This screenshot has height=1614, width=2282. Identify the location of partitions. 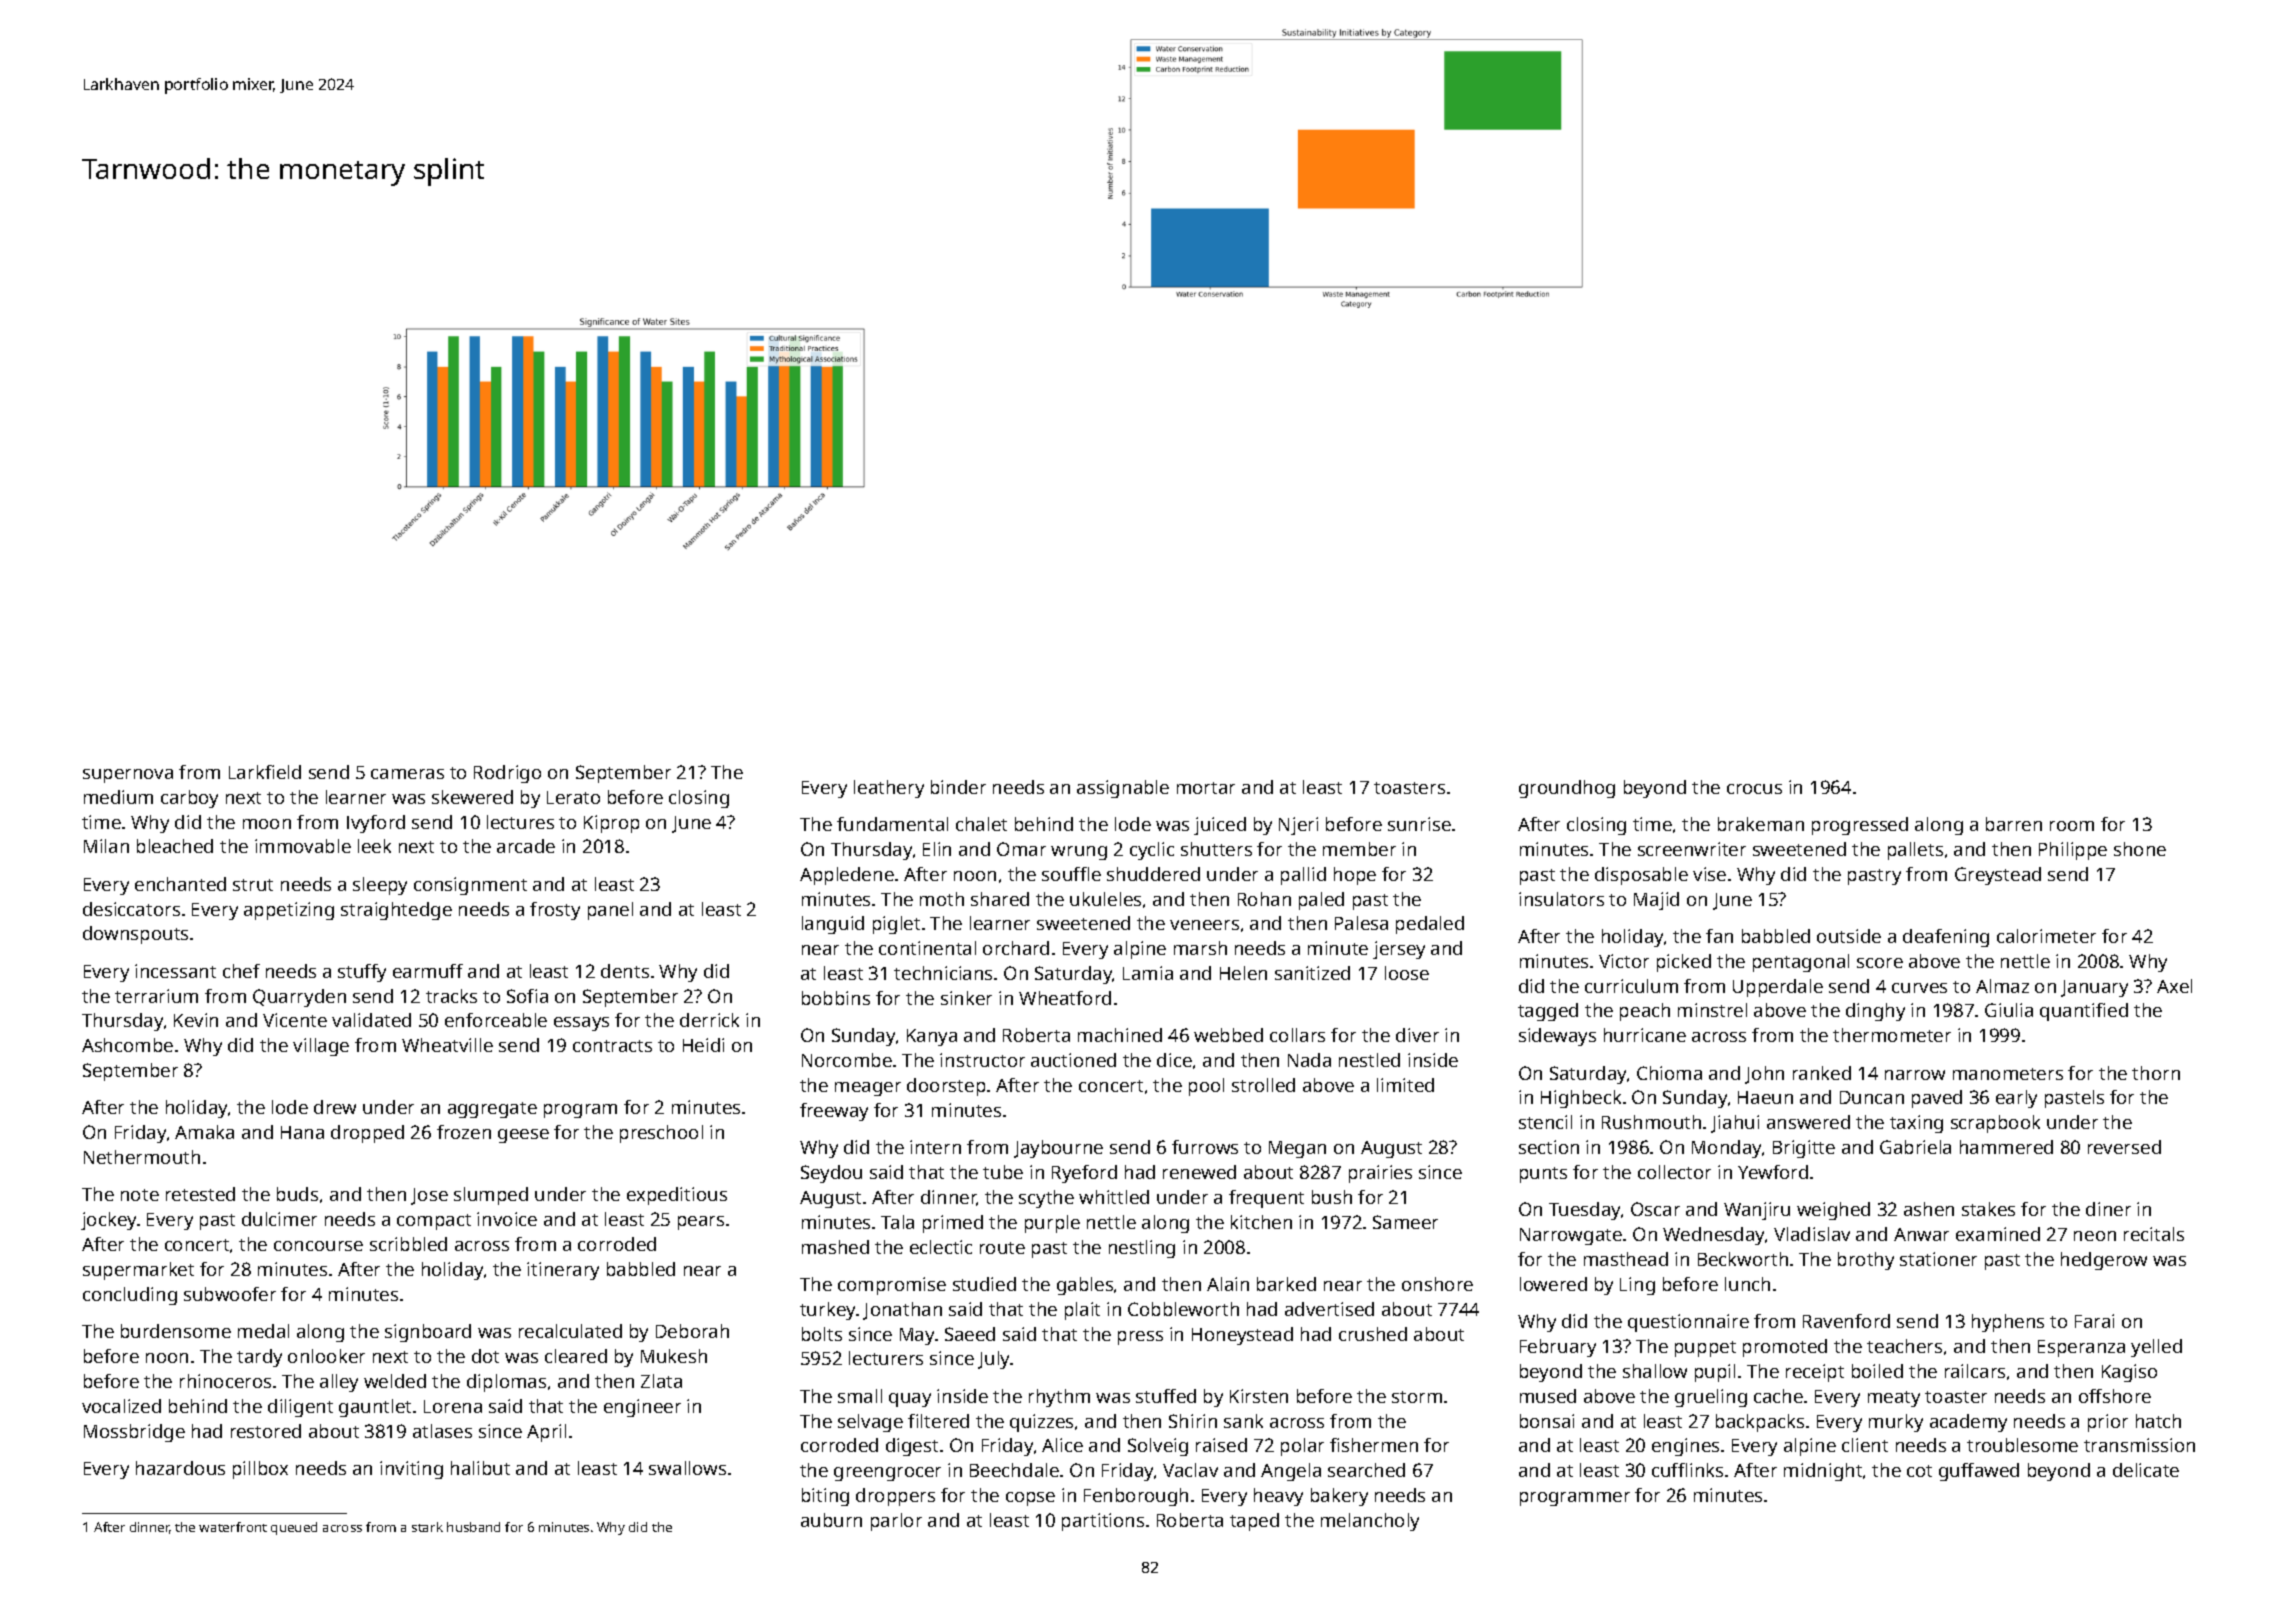
(1103, 1522).
